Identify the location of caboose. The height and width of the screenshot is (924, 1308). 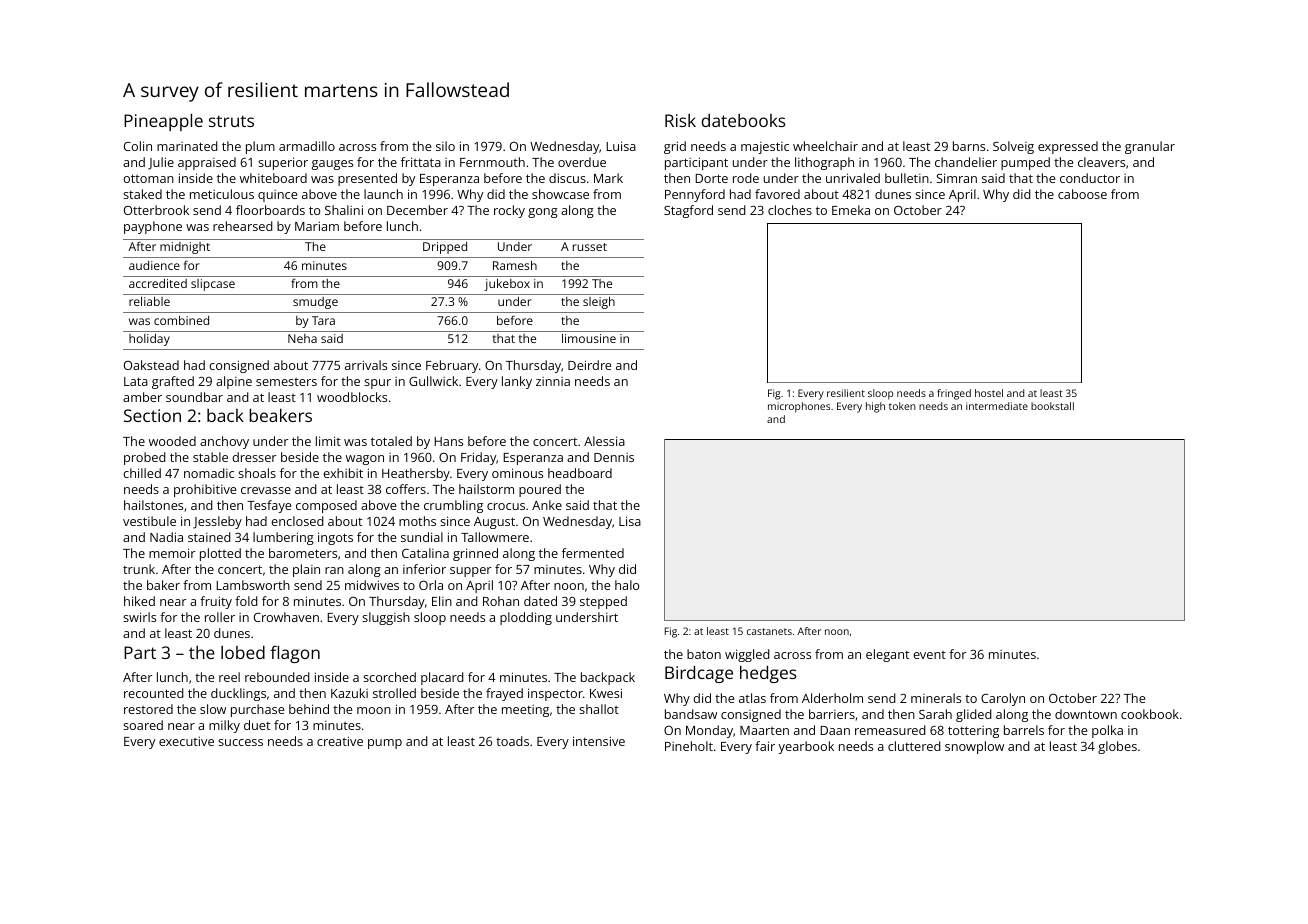
(1082, 194).
